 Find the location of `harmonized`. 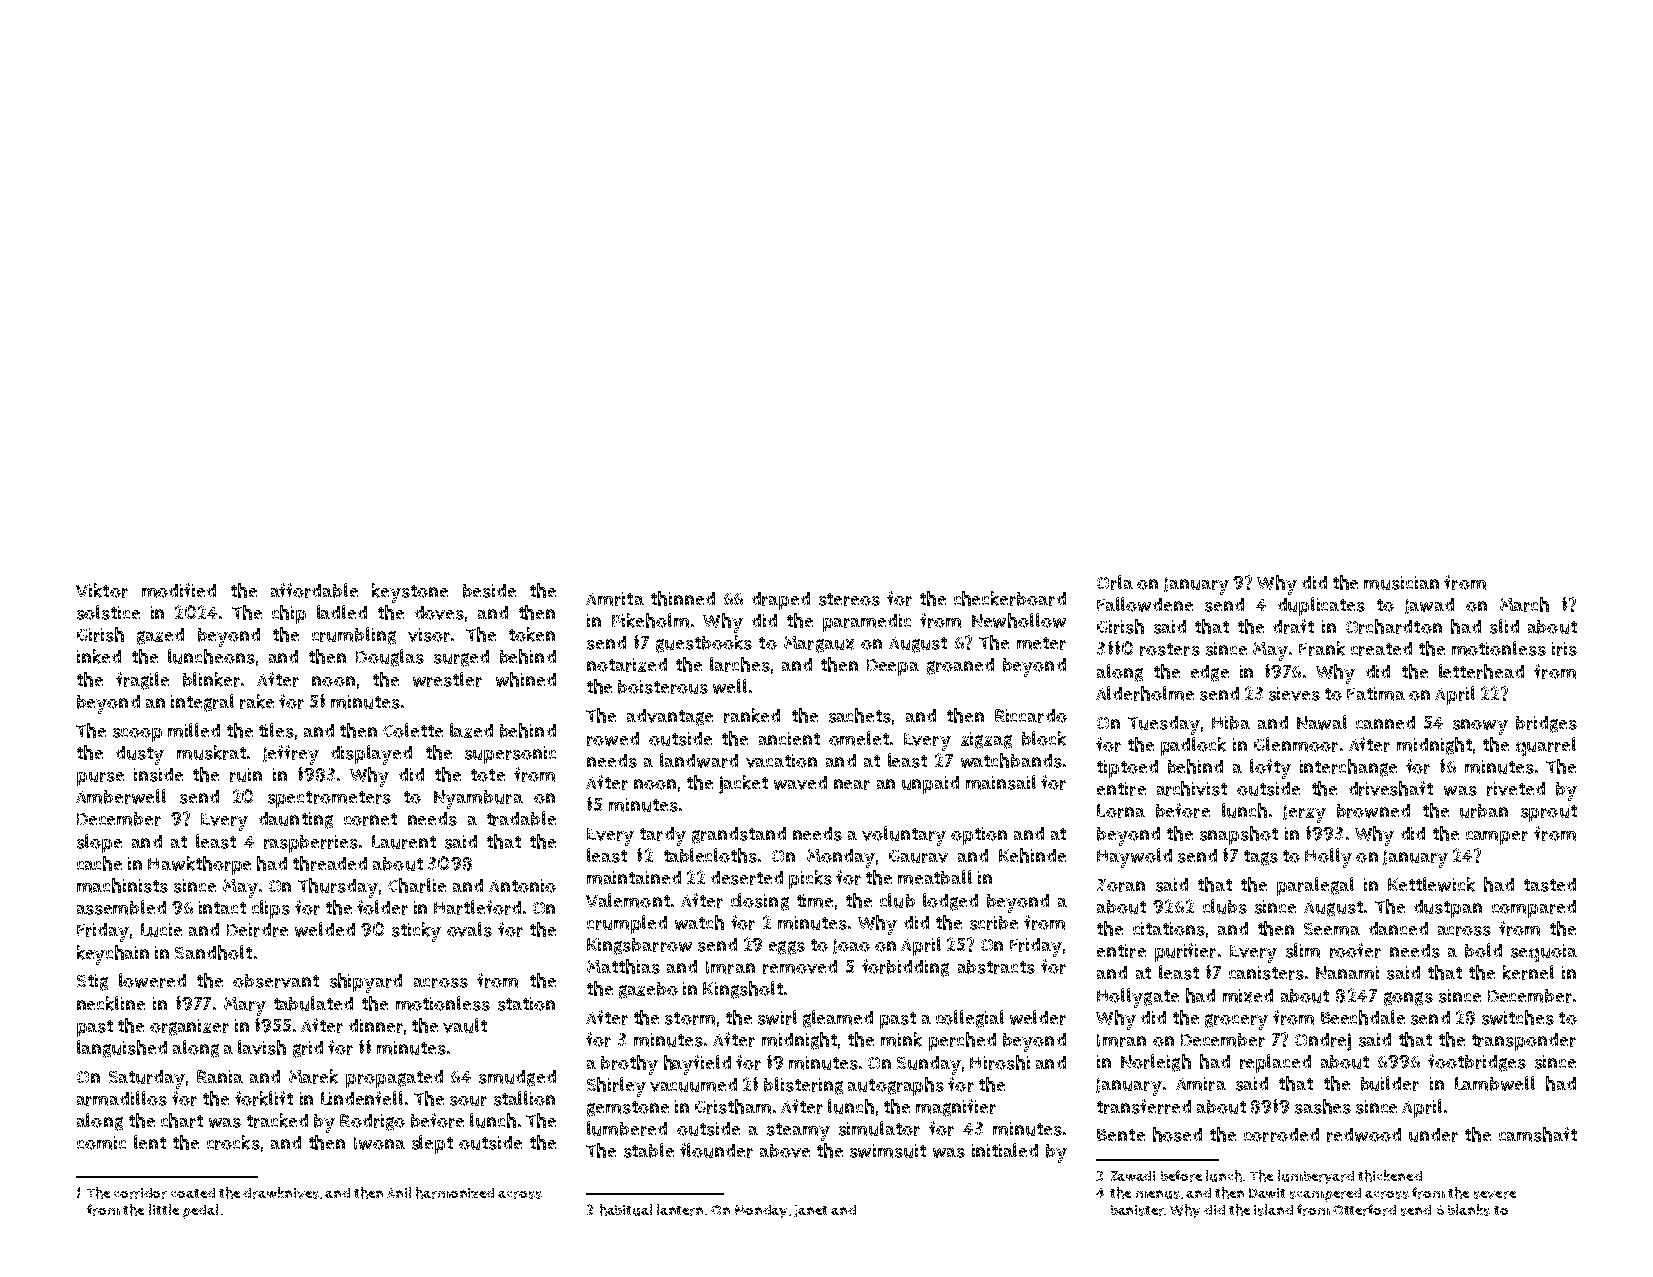

harmonized is located at coordinates (455, 1193).
